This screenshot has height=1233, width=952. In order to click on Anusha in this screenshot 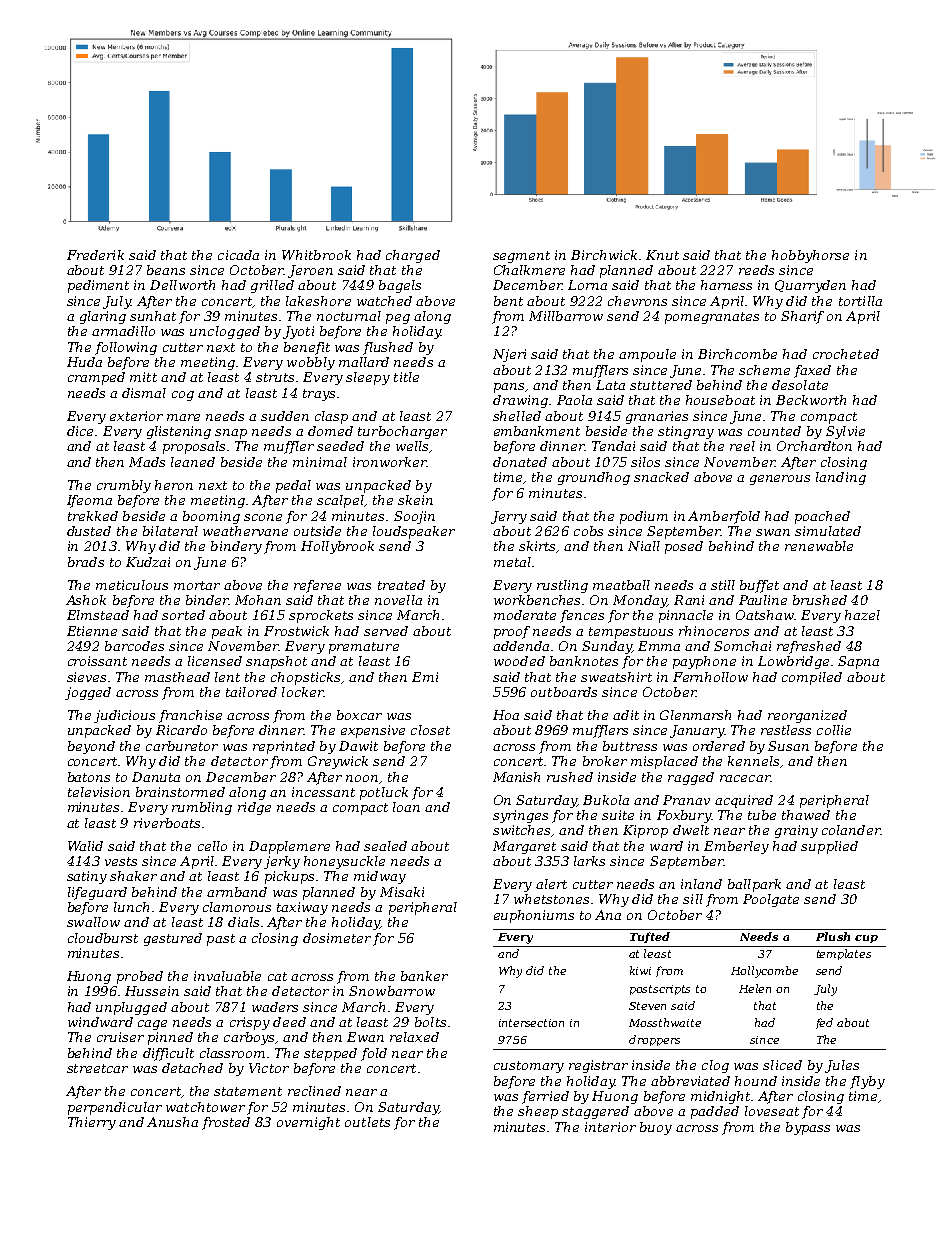, I will do `click(172, 1122)`.
